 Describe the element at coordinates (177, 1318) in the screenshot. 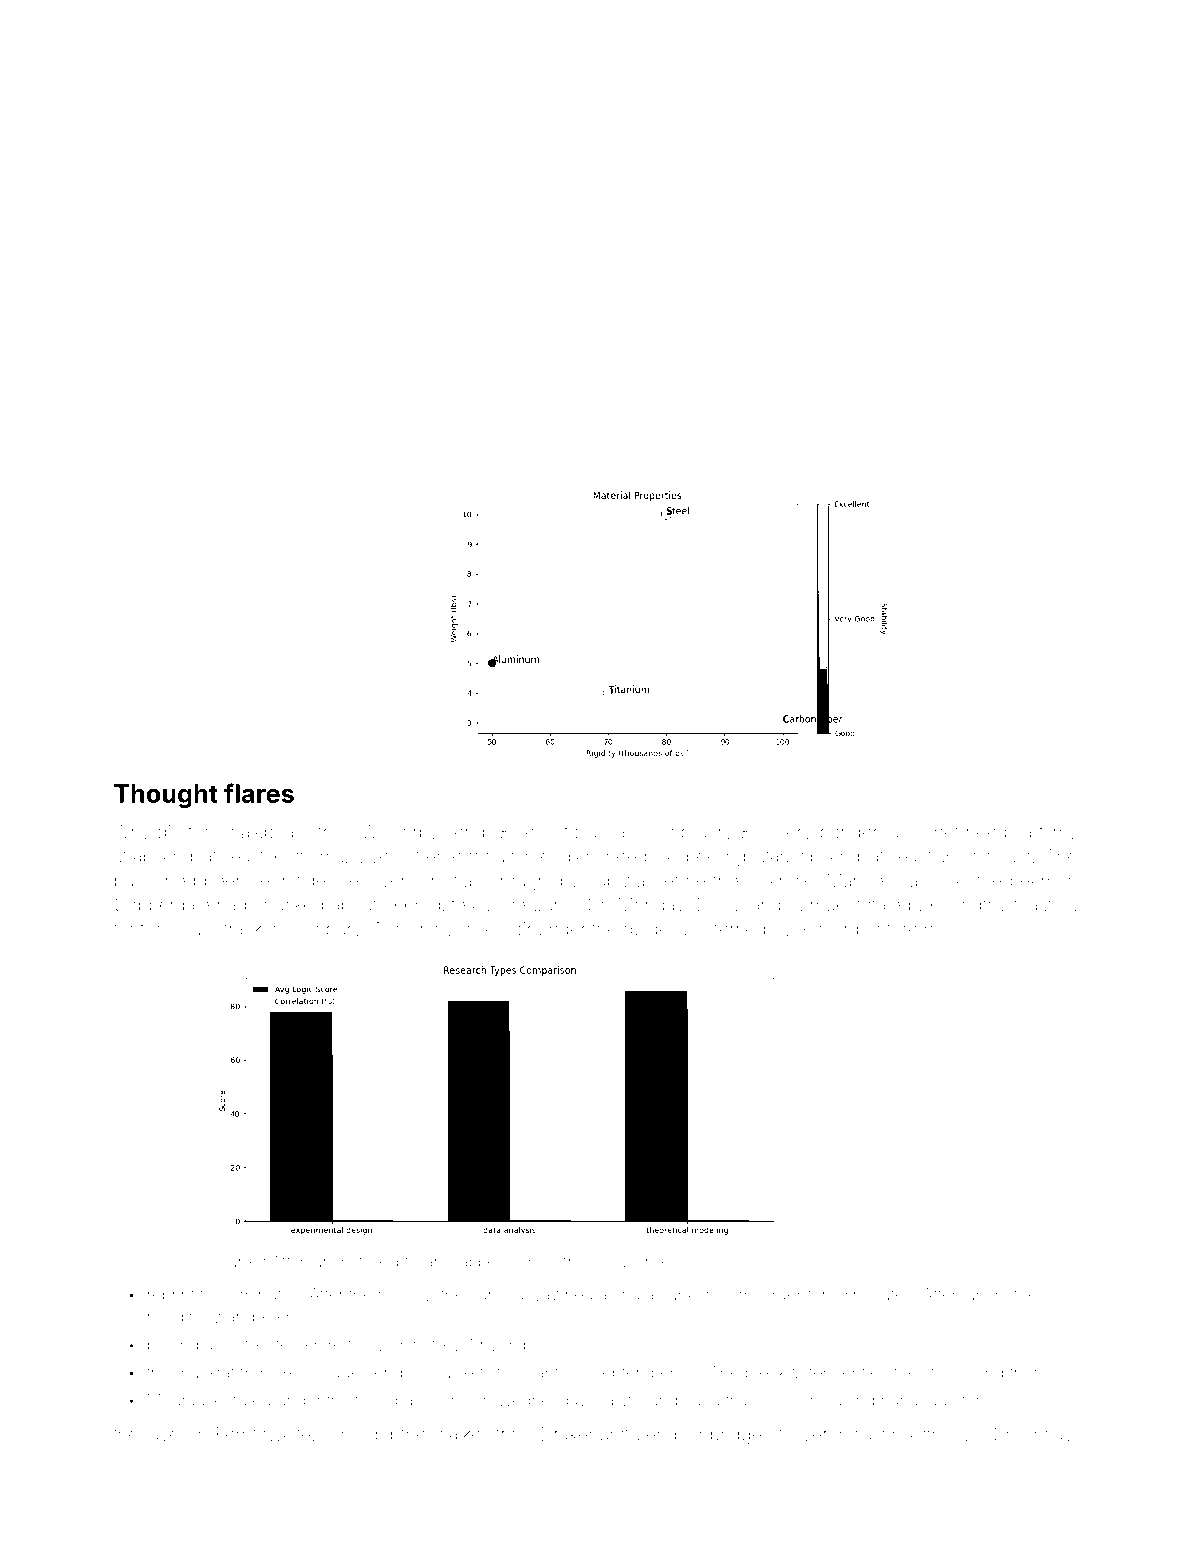

I see `molding` at that location.
